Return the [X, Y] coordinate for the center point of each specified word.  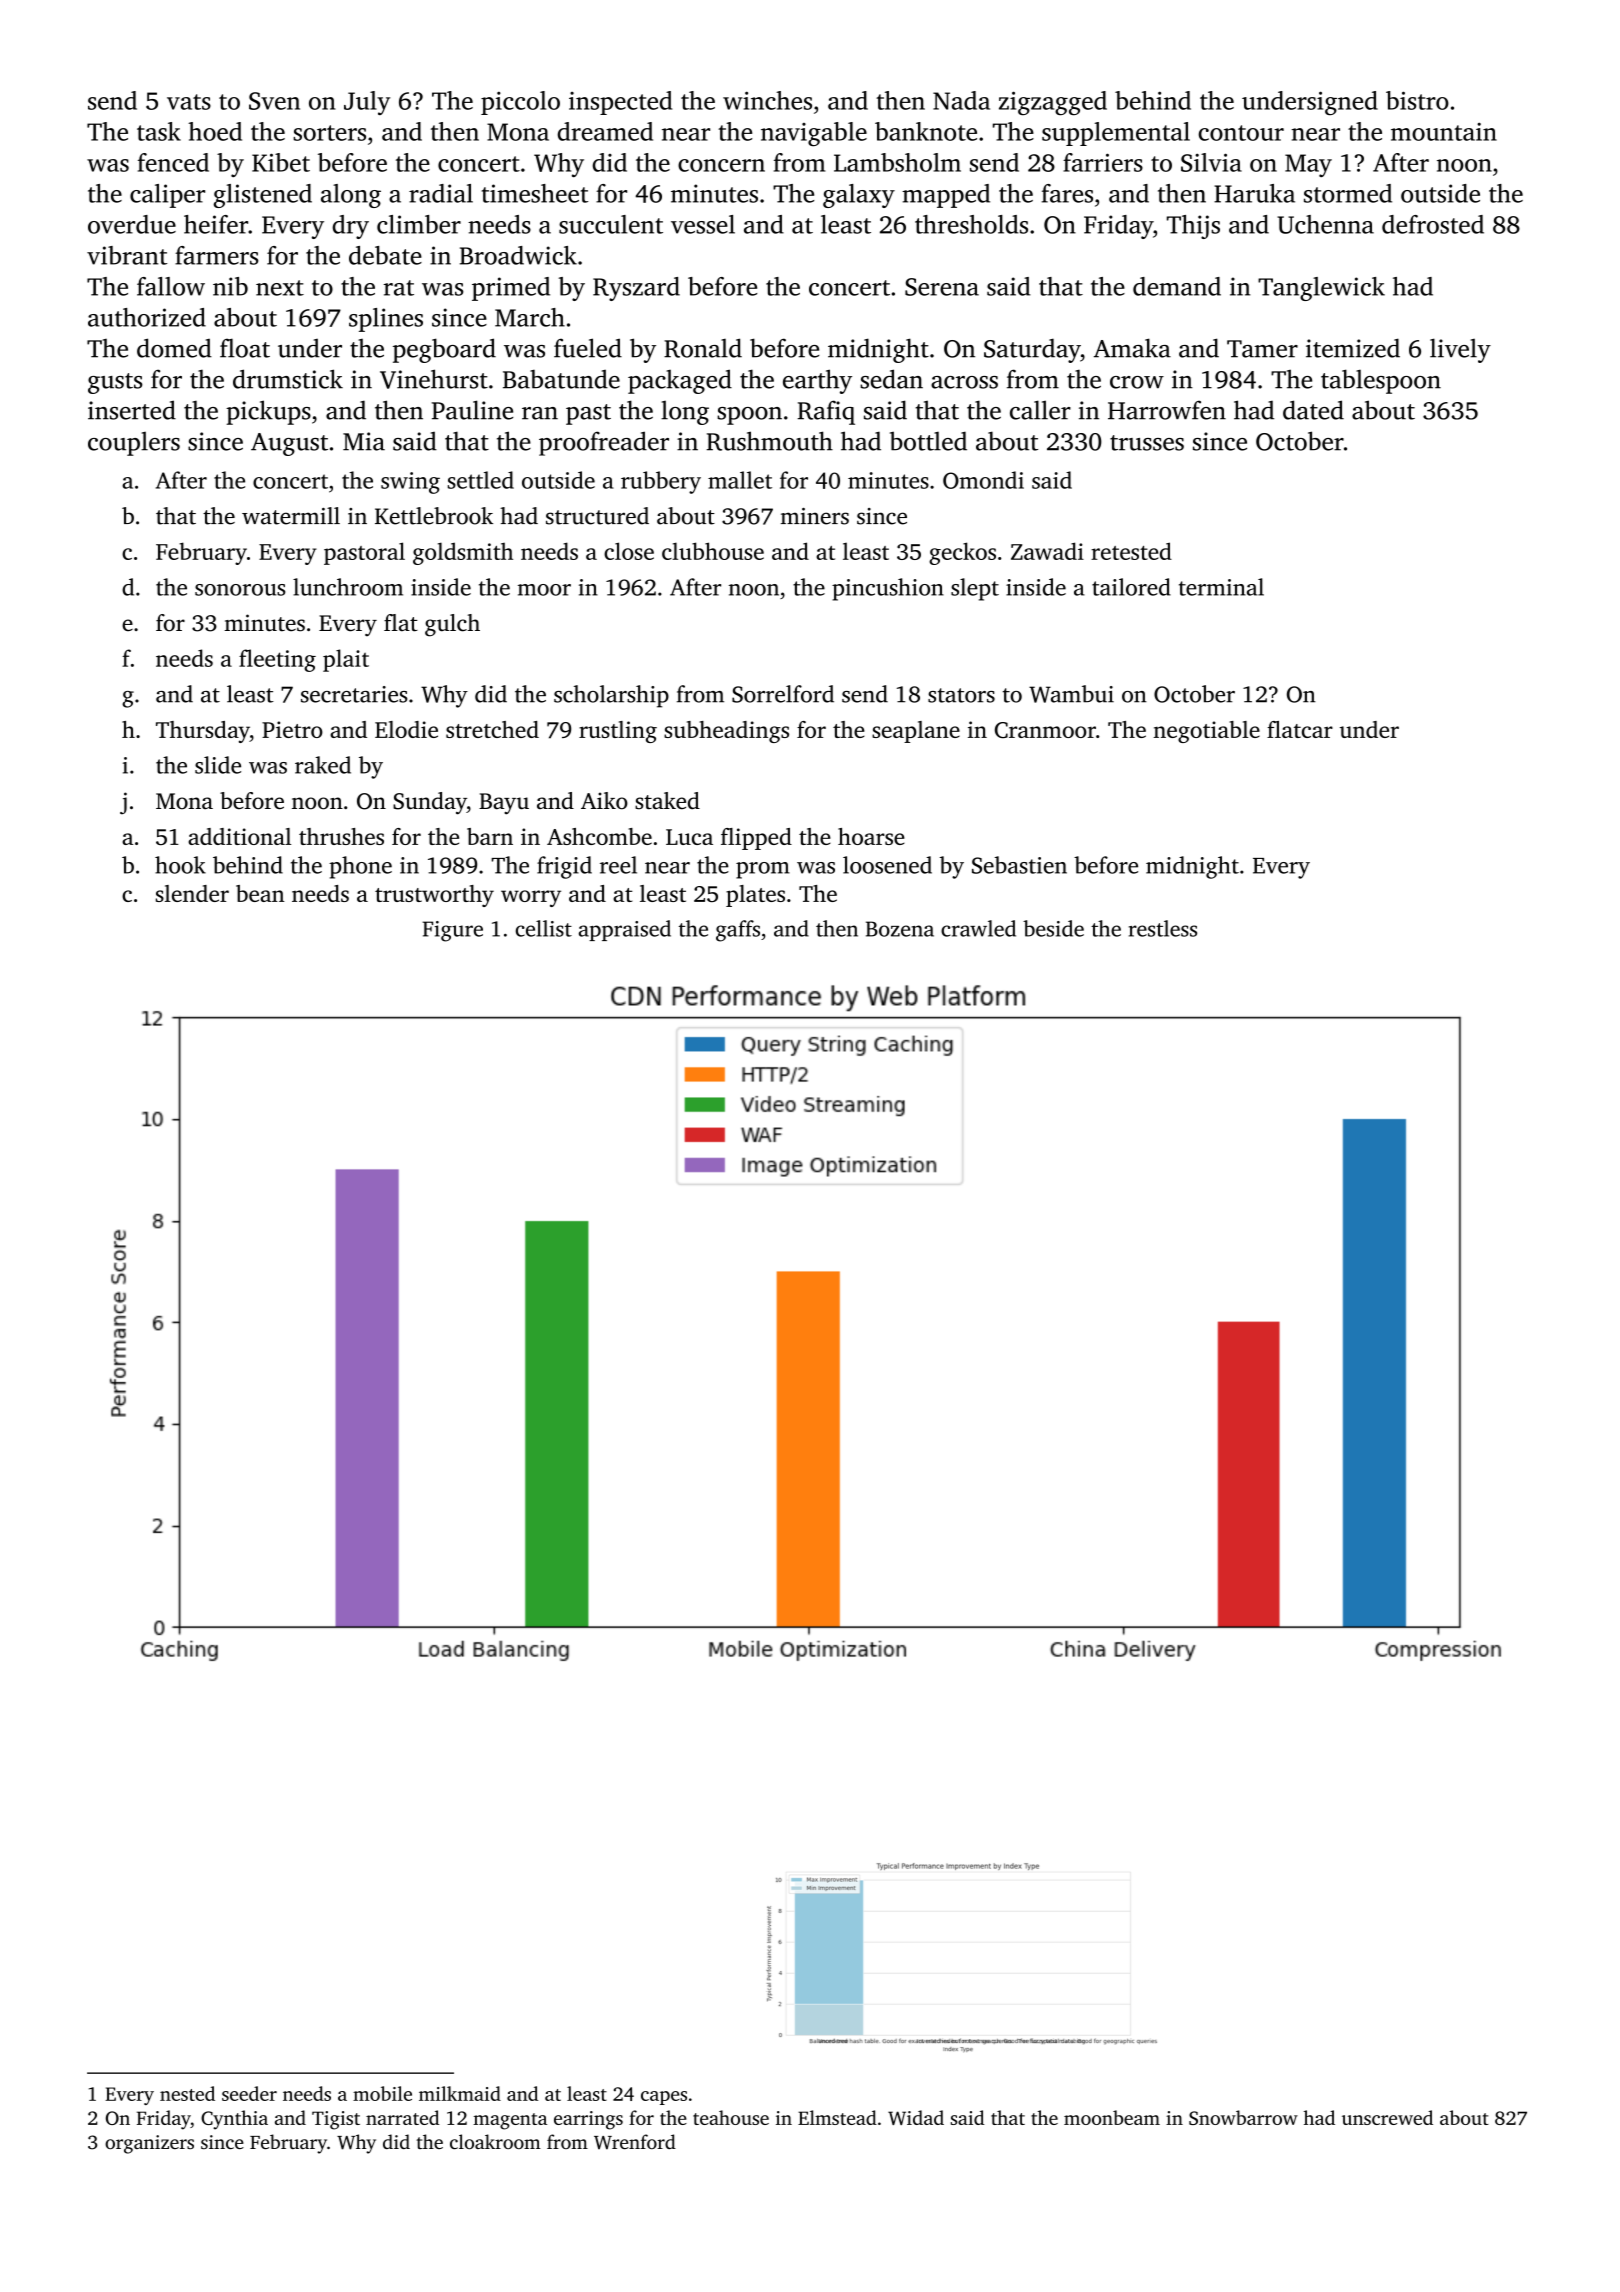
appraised [625, 930]
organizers [149, 2144]
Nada [961, 100]
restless [1163, 928]
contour [1241, 133]
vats [189, 102]
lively [1460, 350]
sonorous [240, 590]
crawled [978, 928]
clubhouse [713, 551]
